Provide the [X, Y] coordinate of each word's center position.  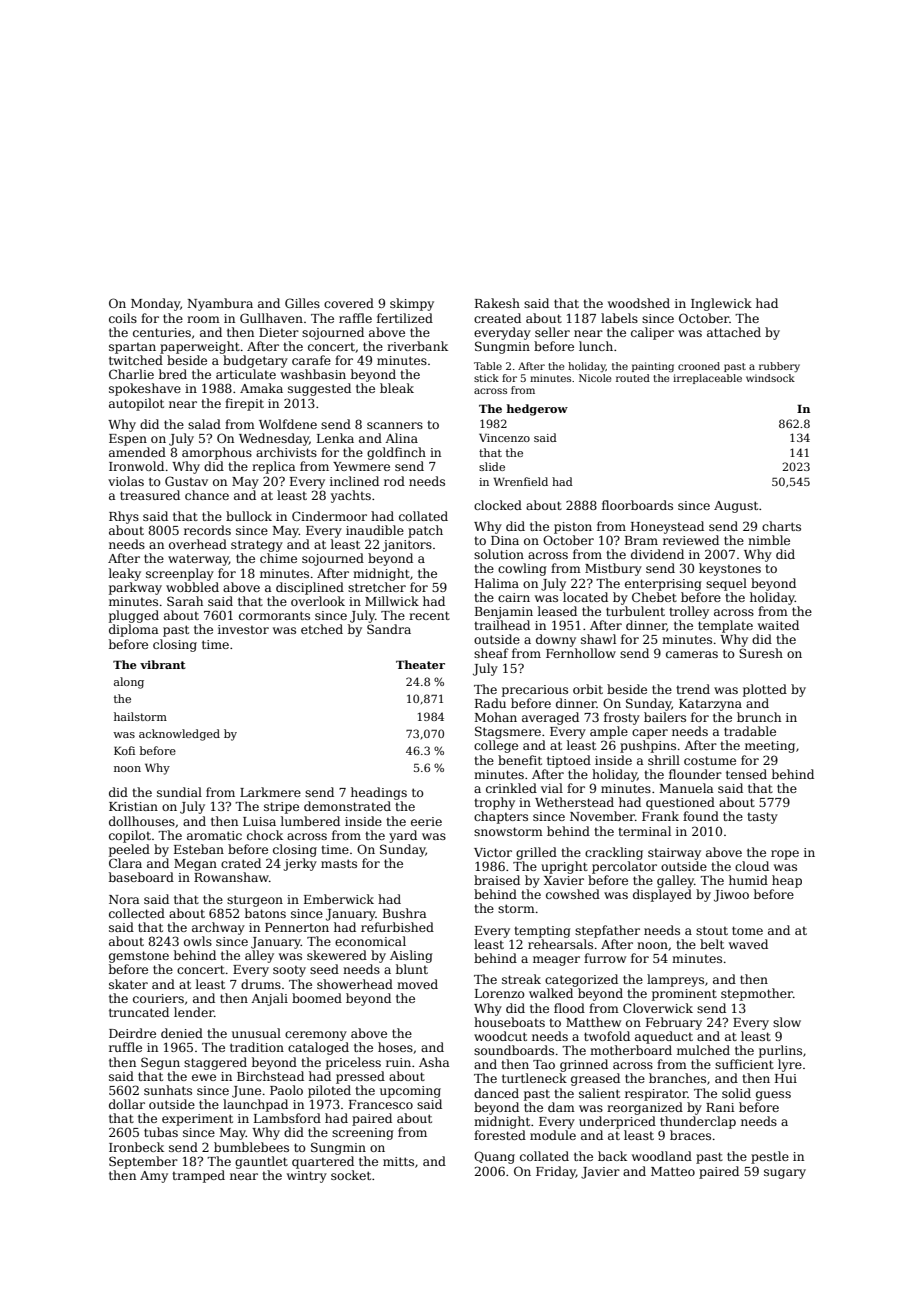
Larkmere [270, 792]
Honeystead [667, 527]
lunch [596, 346]
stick [486, 378]
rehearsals [560, 944]
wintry [307, 1177]
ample [609, 732]
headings [379, 793]
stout [712, 930]
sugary [785, 1174]
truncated [139, 1012]
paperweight [200, 347]
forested [500, 1135]
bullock [249, 516]
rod [394, 481]
